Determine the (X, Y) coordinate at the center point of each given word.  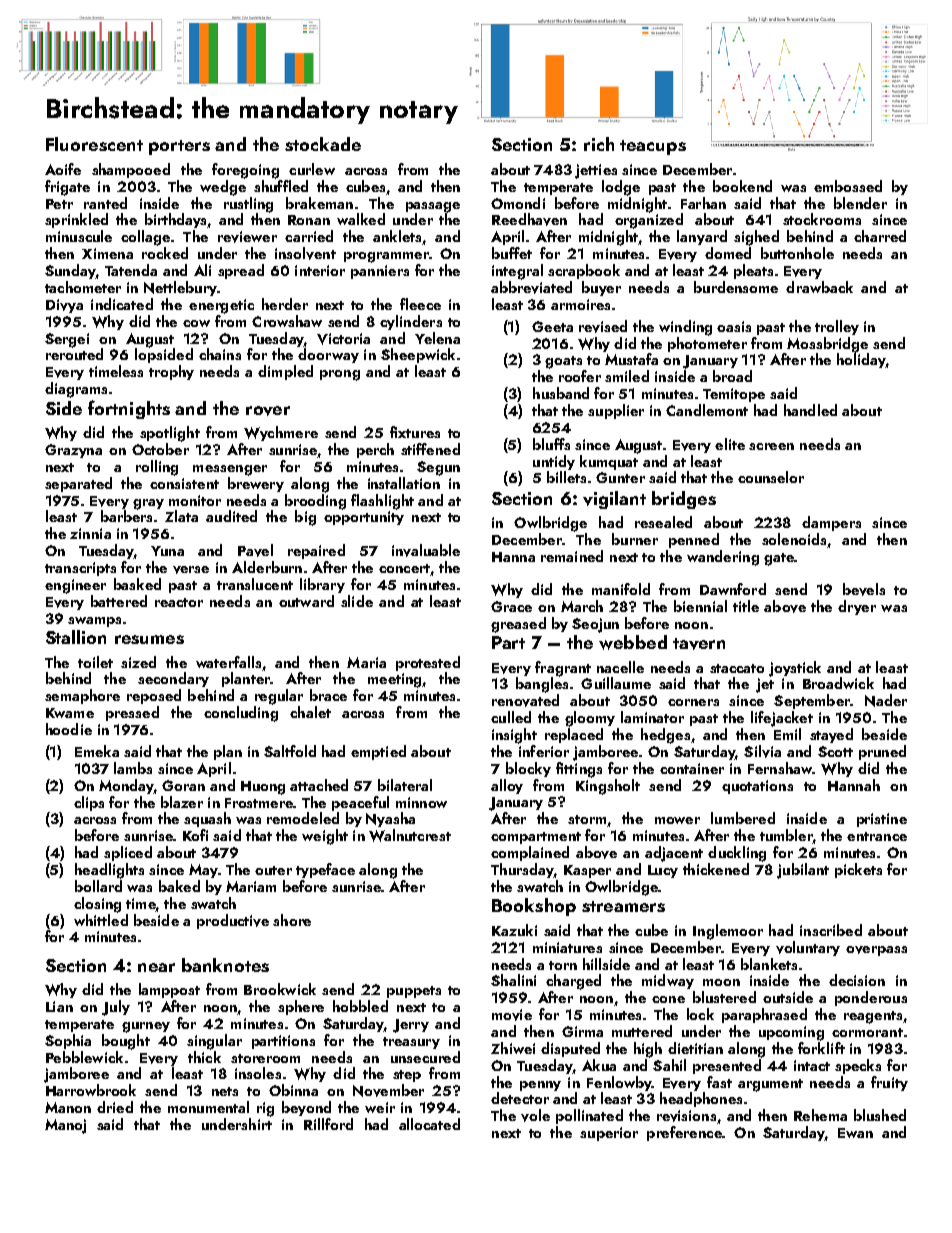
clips (89, 803)
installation (404, 483)
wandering (723, 558)
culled (511, 717)
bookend (742, 186)
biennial (700, 606)
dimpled (285, 372)
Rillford (328, 1124)
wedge (223, 188)
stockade (323, 144)
